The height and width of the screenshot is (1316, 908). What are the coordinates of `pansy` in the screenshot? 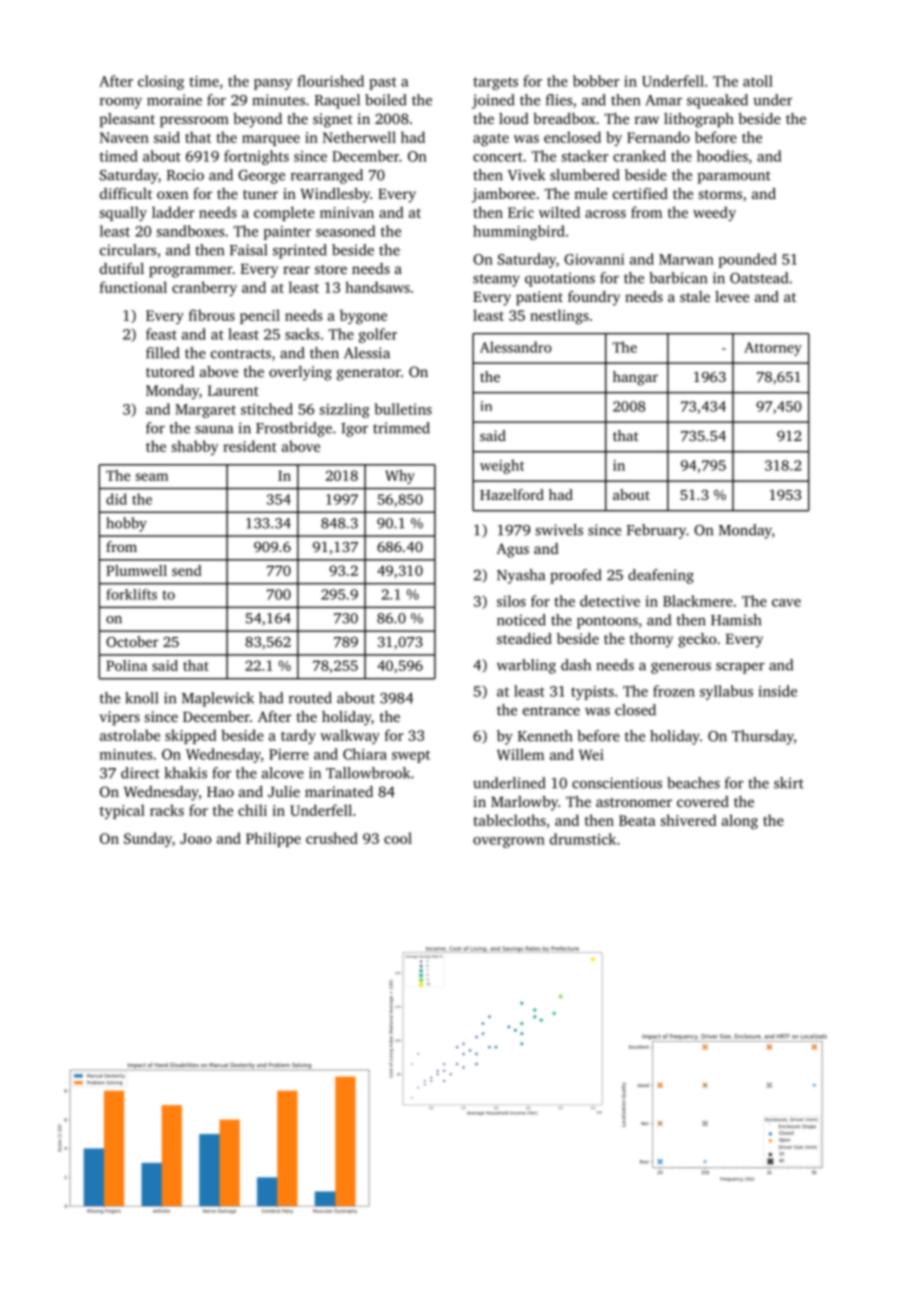 It's located at (273, 84).
